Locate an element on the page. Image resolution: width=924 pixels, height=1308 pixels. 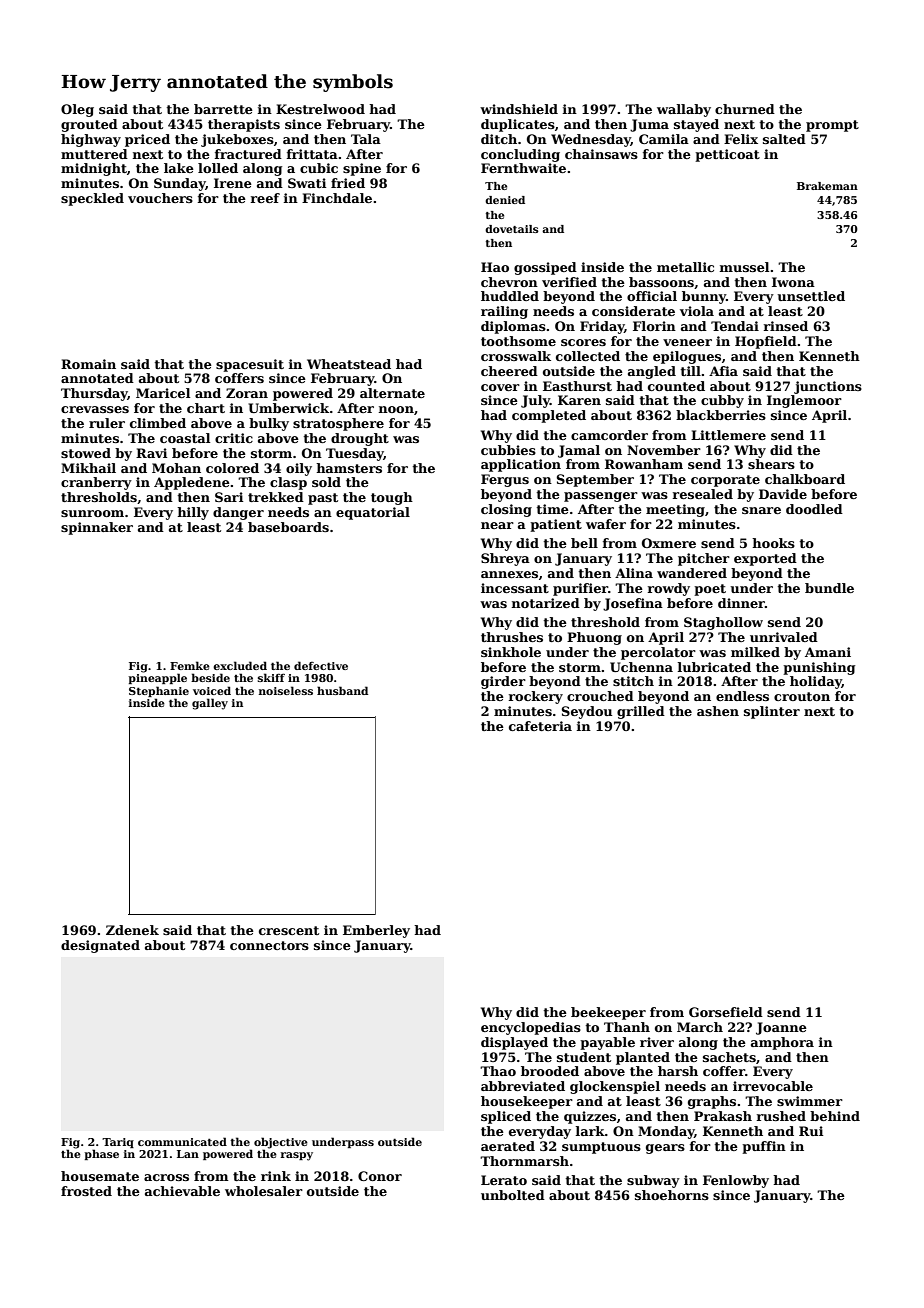
Sari is located at coordinates (229, 497).
